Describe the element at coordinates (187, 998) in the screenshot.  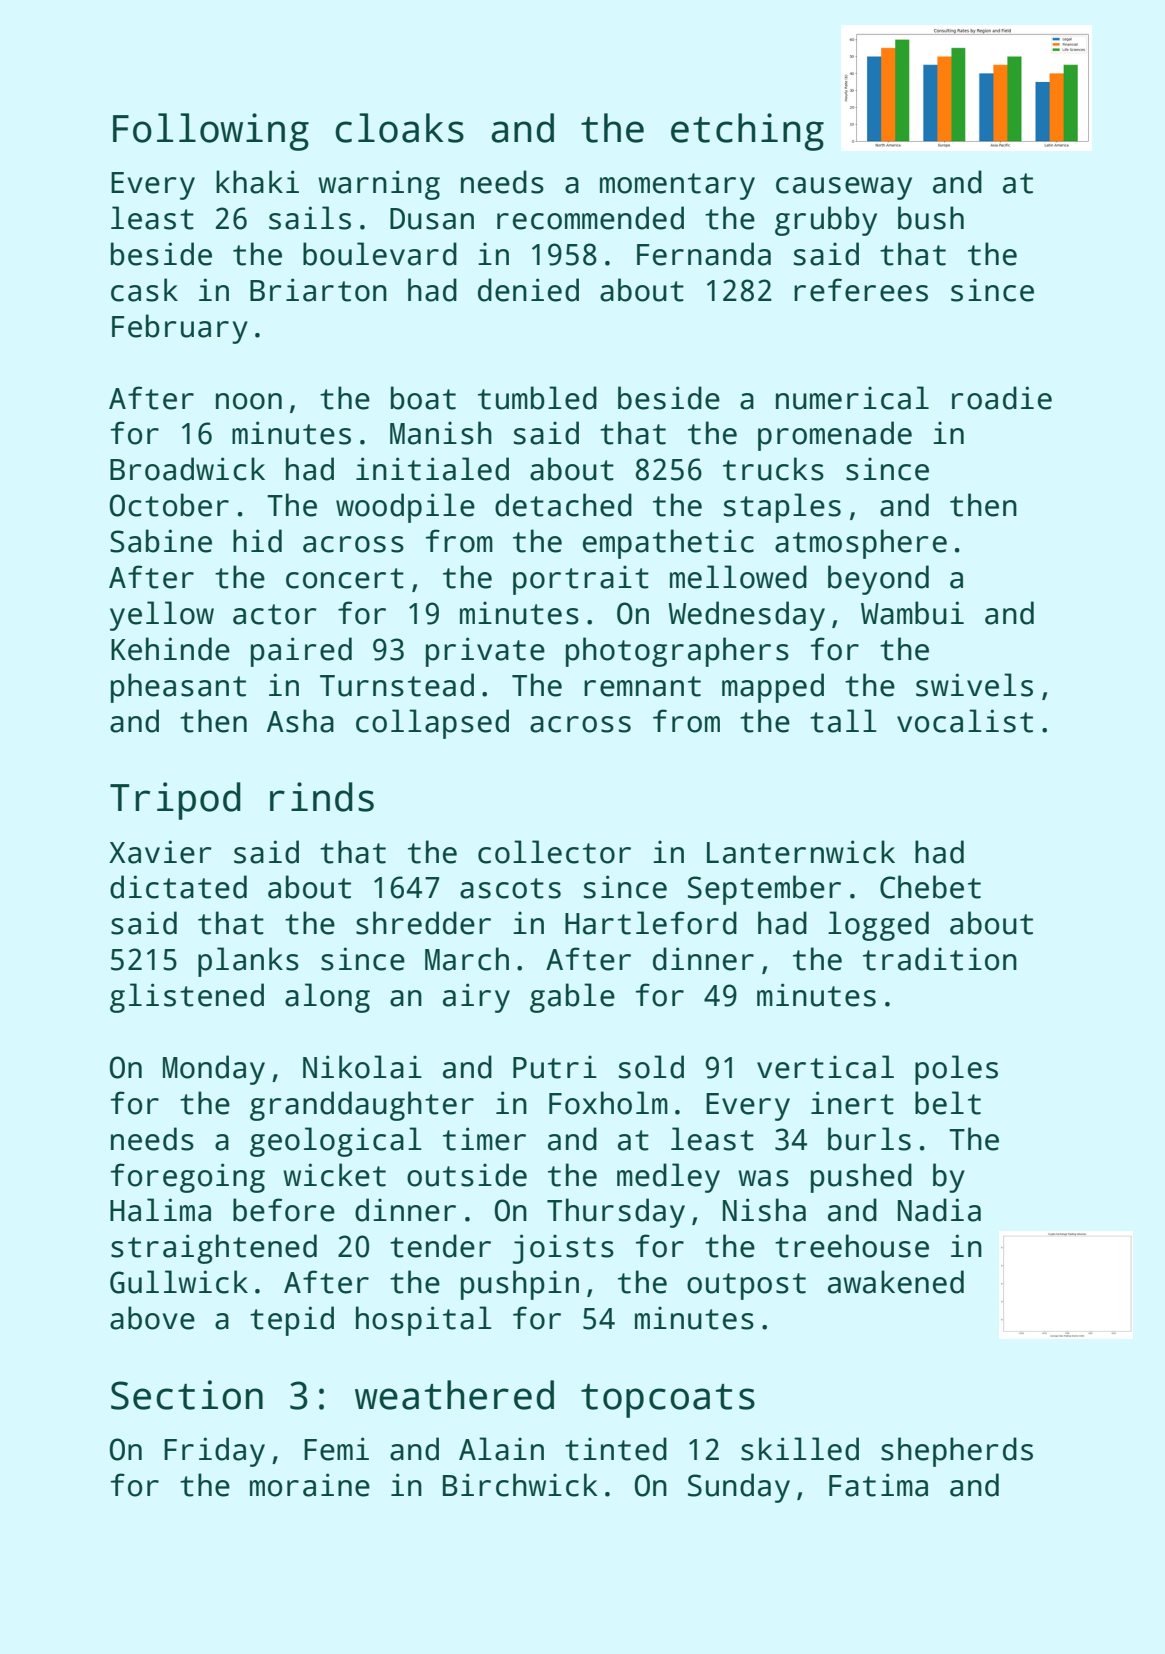
I see `glistened` at that location.
